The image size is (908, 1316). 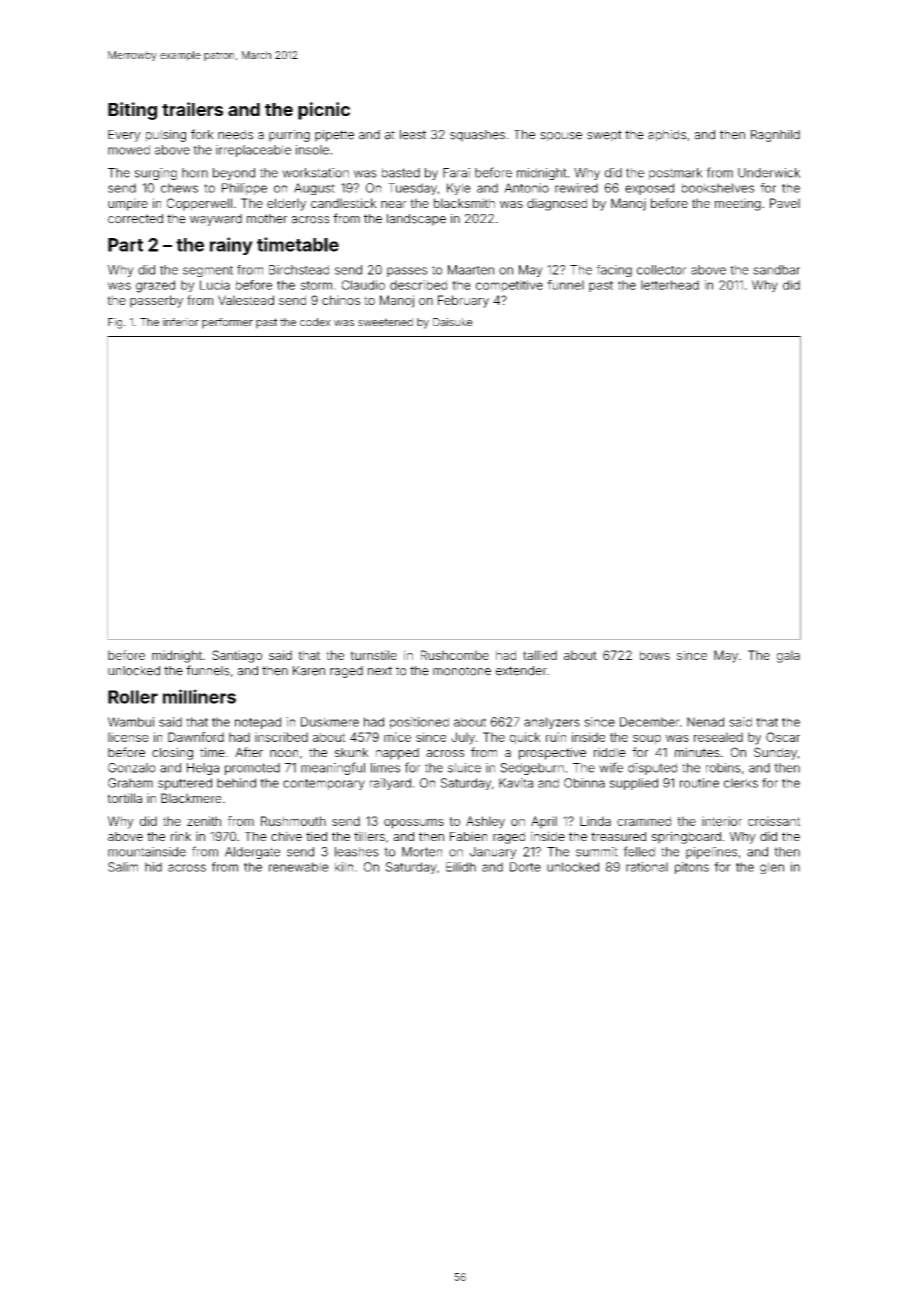 What do you see at coordinates (540, 655) in the screenshot?
I see `tallied` at bounding box center [540, 655].
